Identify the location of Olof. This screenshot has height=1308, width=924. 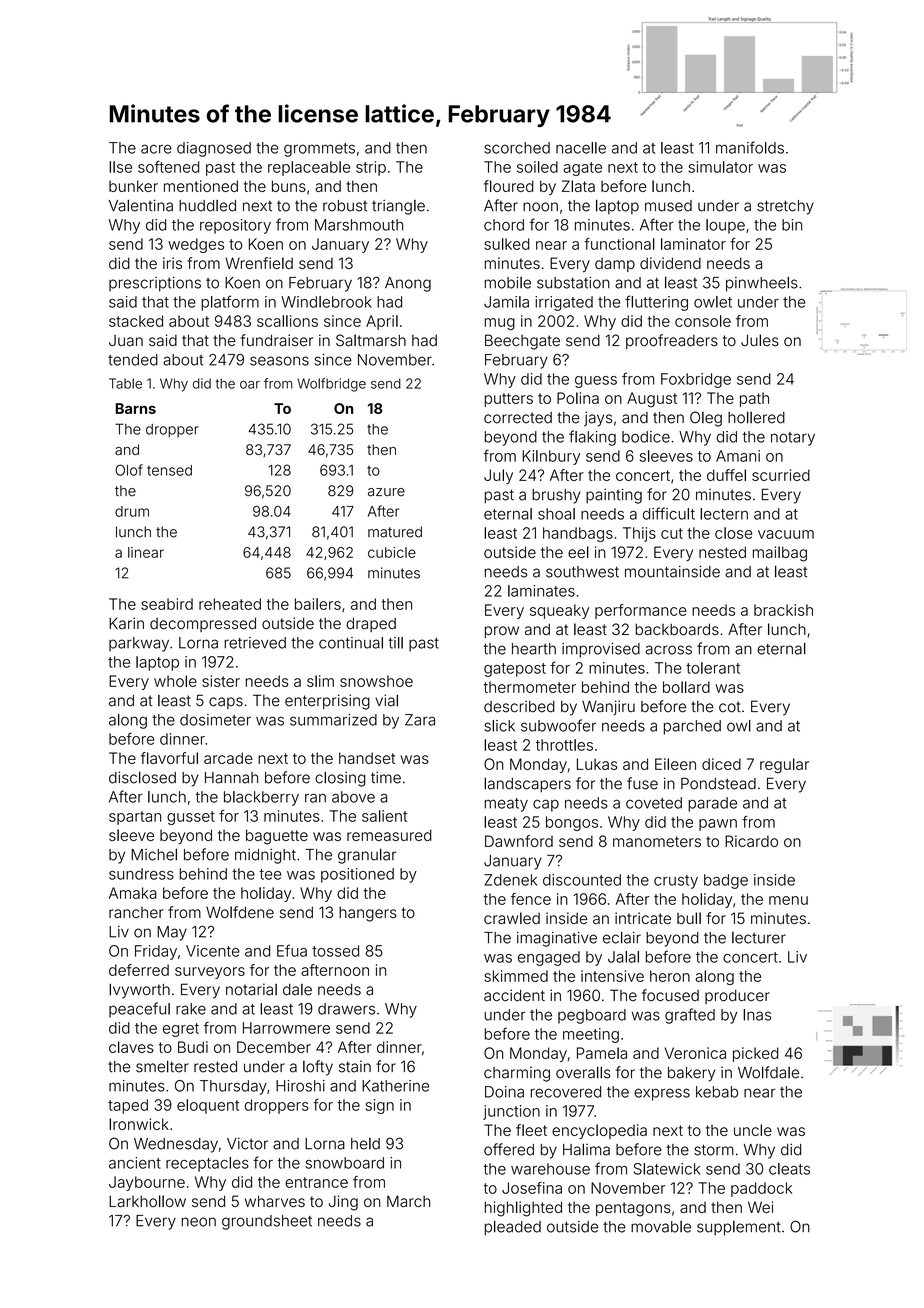
(129, 470).
